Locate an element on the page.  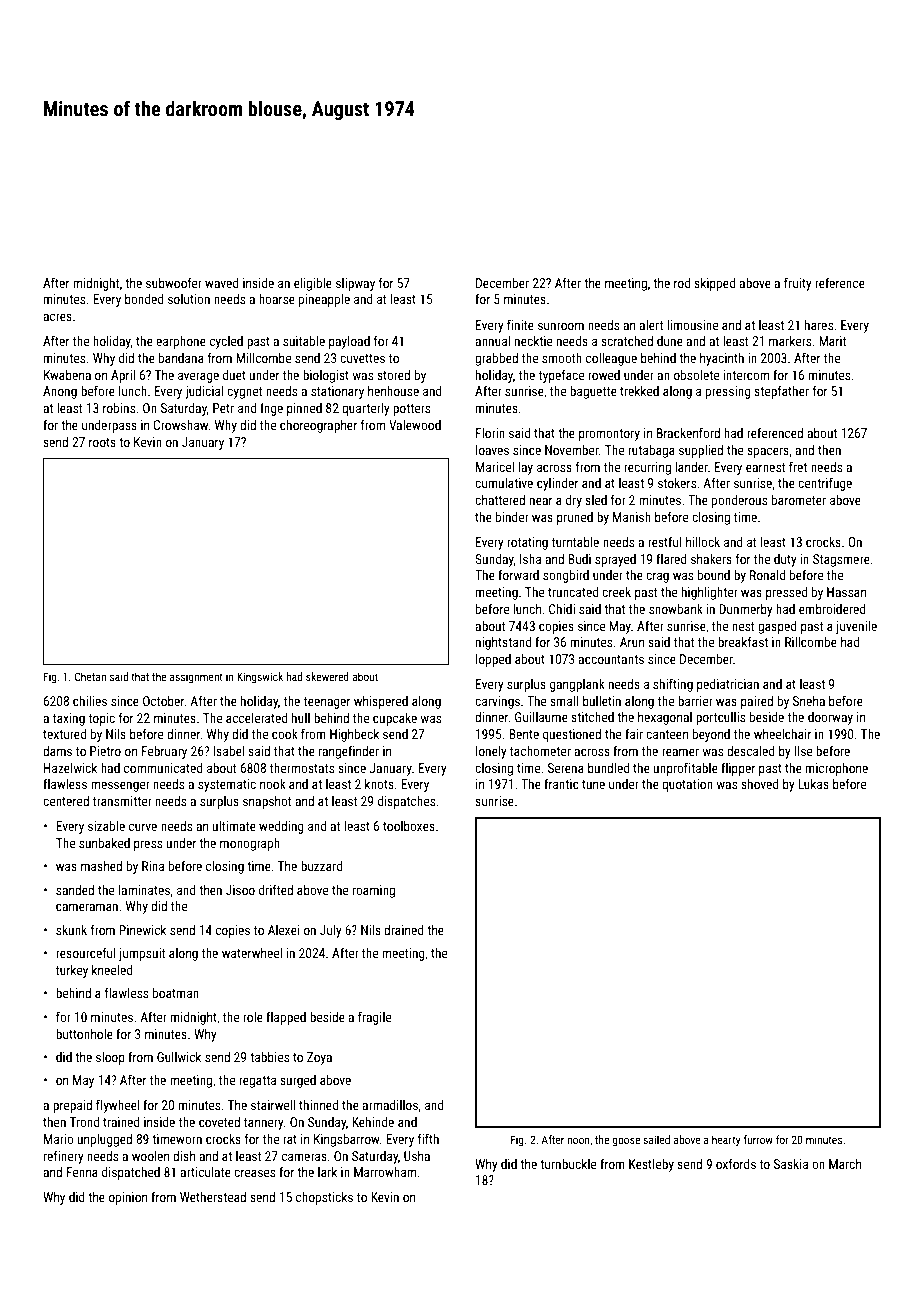
turnbuckle is located at coordinates (568, 1164).
